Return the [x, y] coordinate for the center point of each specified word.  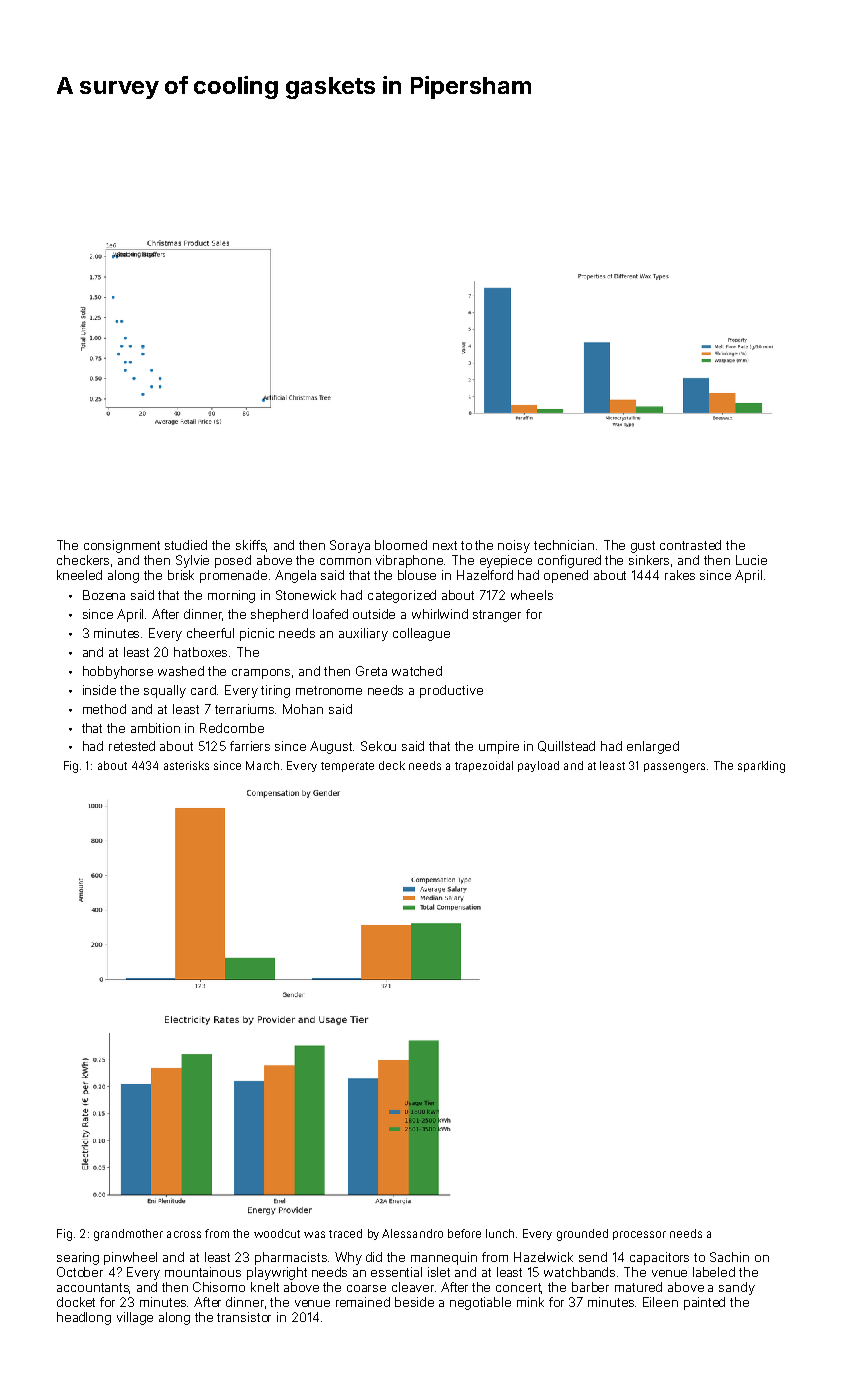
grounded [582, 1235]
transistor [244, 1317]
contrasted [690, 545]
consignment [122, 546]
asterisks [186, 765]
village [135, 1318]
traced [345, 1233]
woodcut [277, 1233]
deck [392, 765]
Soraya [350, 546]
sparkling [761, 767]
